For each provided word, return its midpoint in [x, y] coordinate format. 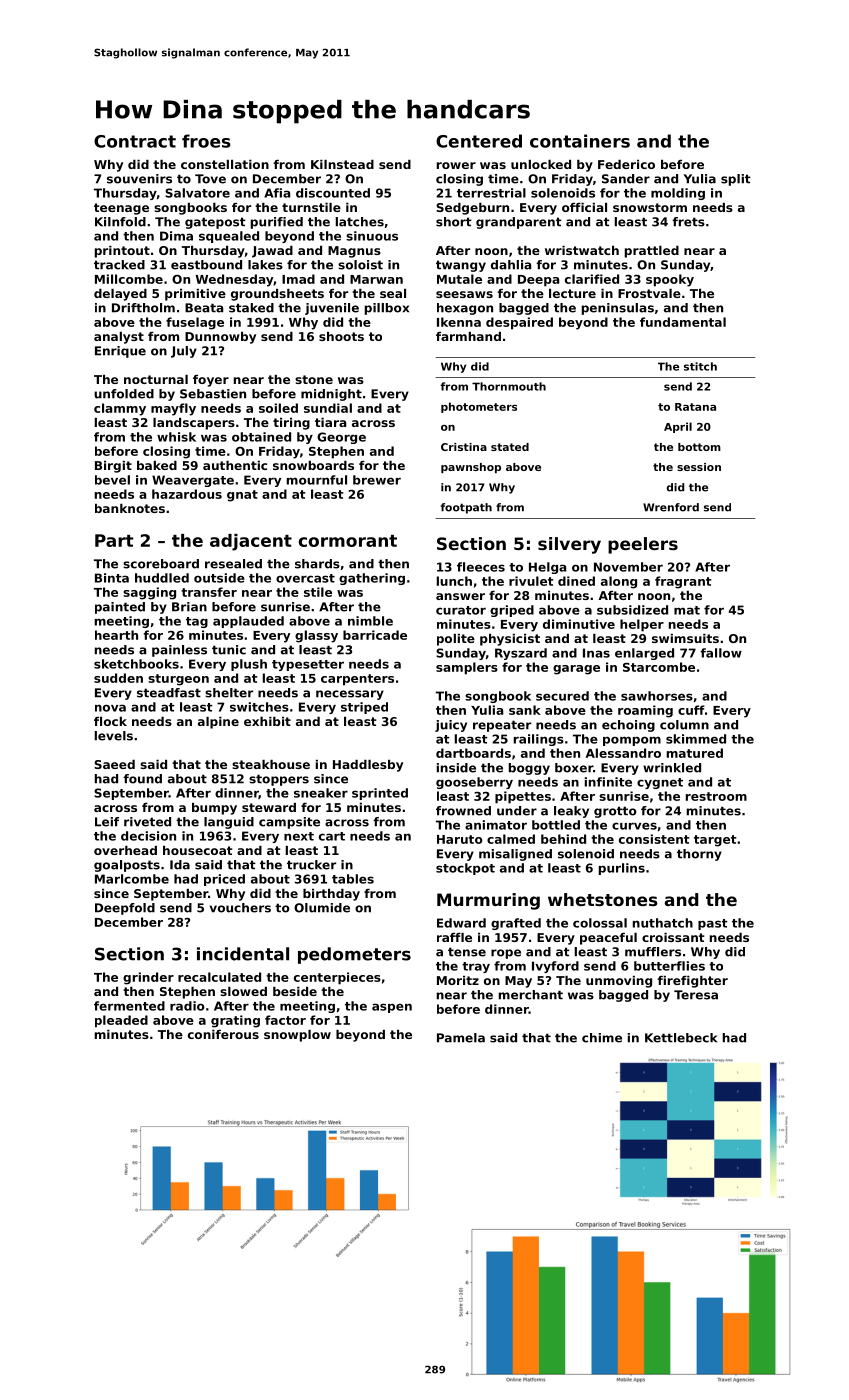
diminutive [579, 624]
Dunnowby [220, 338]
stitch [700, 366]
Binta [112, 578]
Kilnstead [342, 164]
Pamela [461, 1038]
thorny [699, 855]
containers [580, 141]
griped [512, 611]
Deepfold [125, 909]
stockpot [465, 869]
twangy [461, 266]
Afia [277, 193]
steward [269, 807]
